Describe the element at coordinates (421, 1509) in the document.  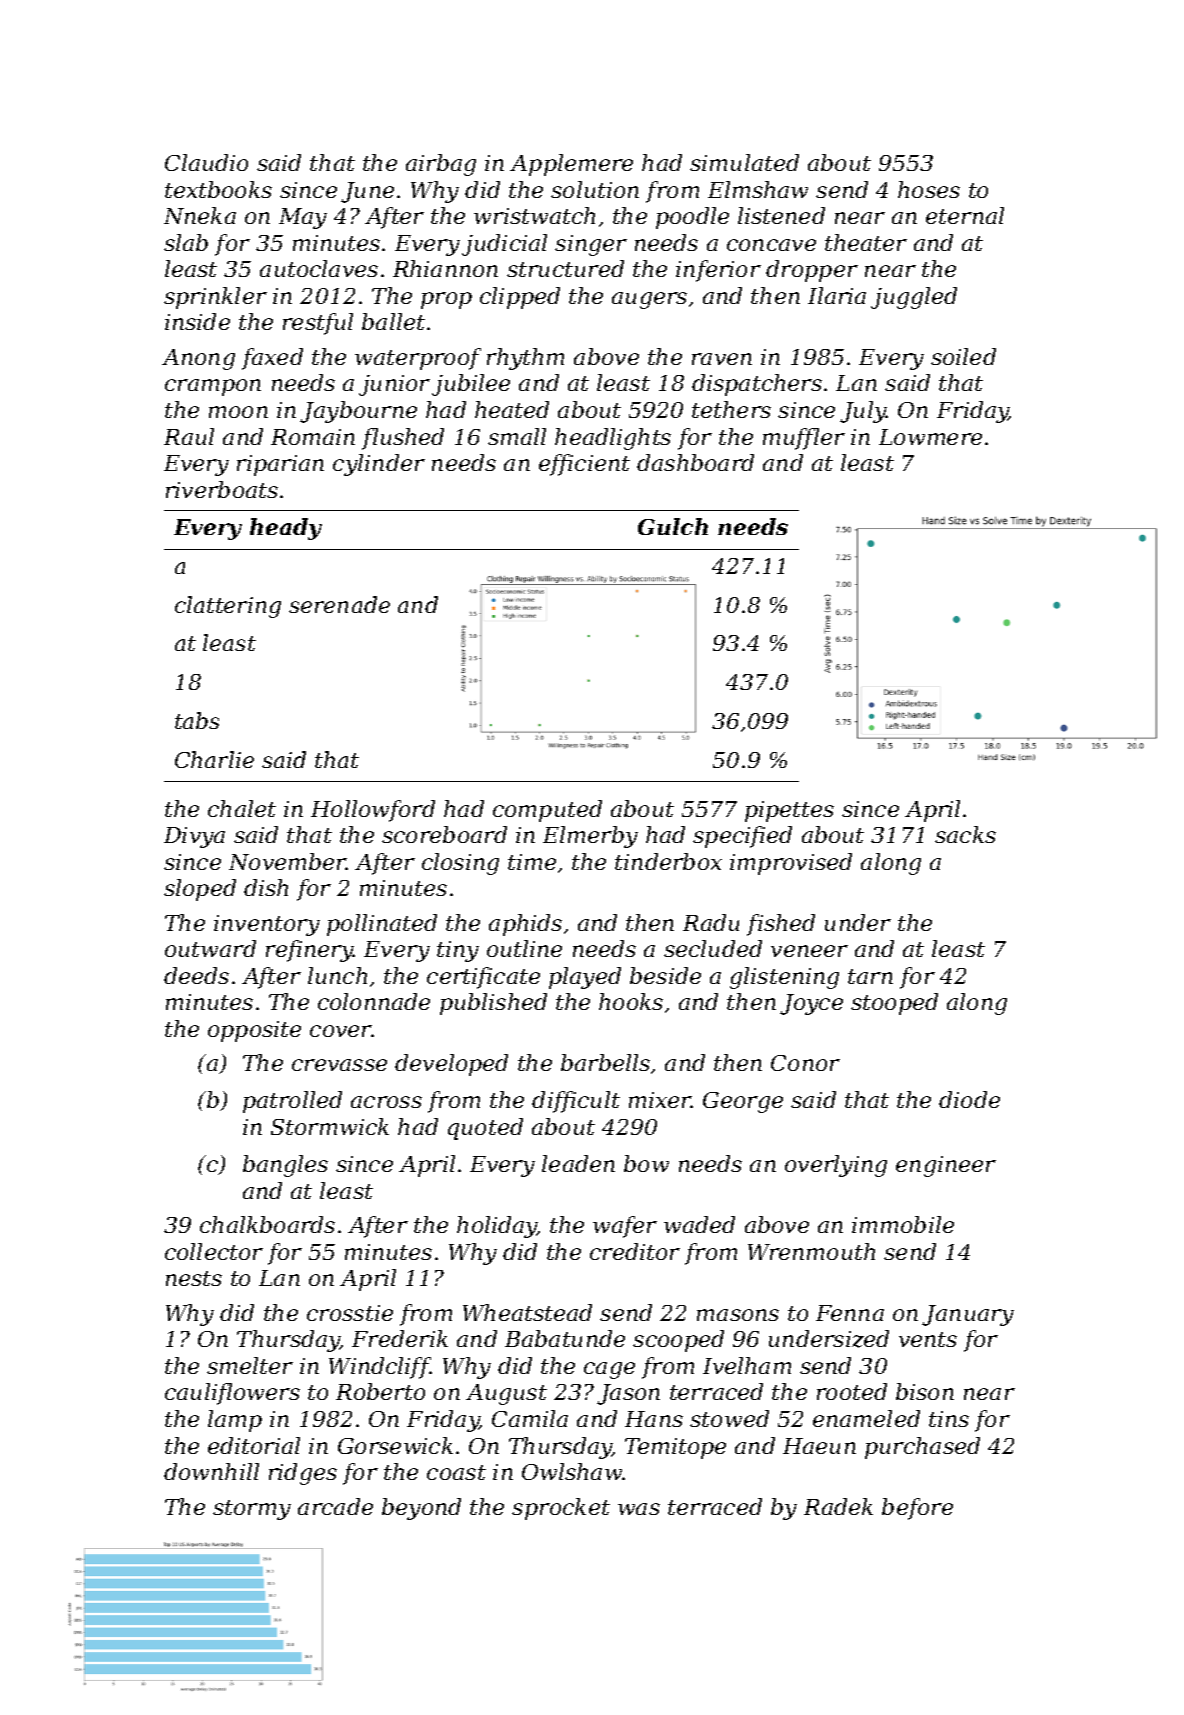
I see `beyond` at that location.
